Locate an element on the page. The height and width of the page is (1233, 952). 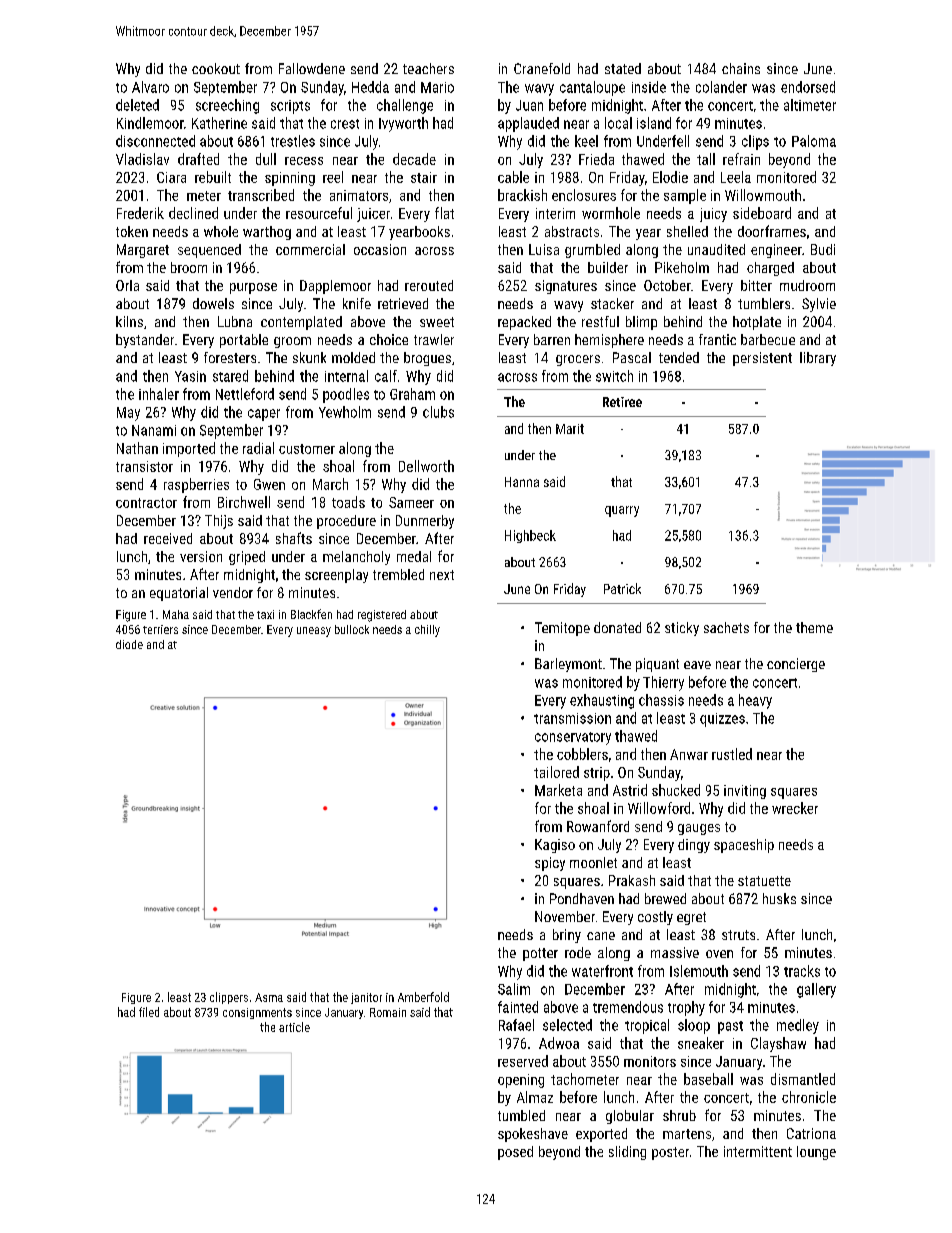
article is located at coordinates (294, 1027).
